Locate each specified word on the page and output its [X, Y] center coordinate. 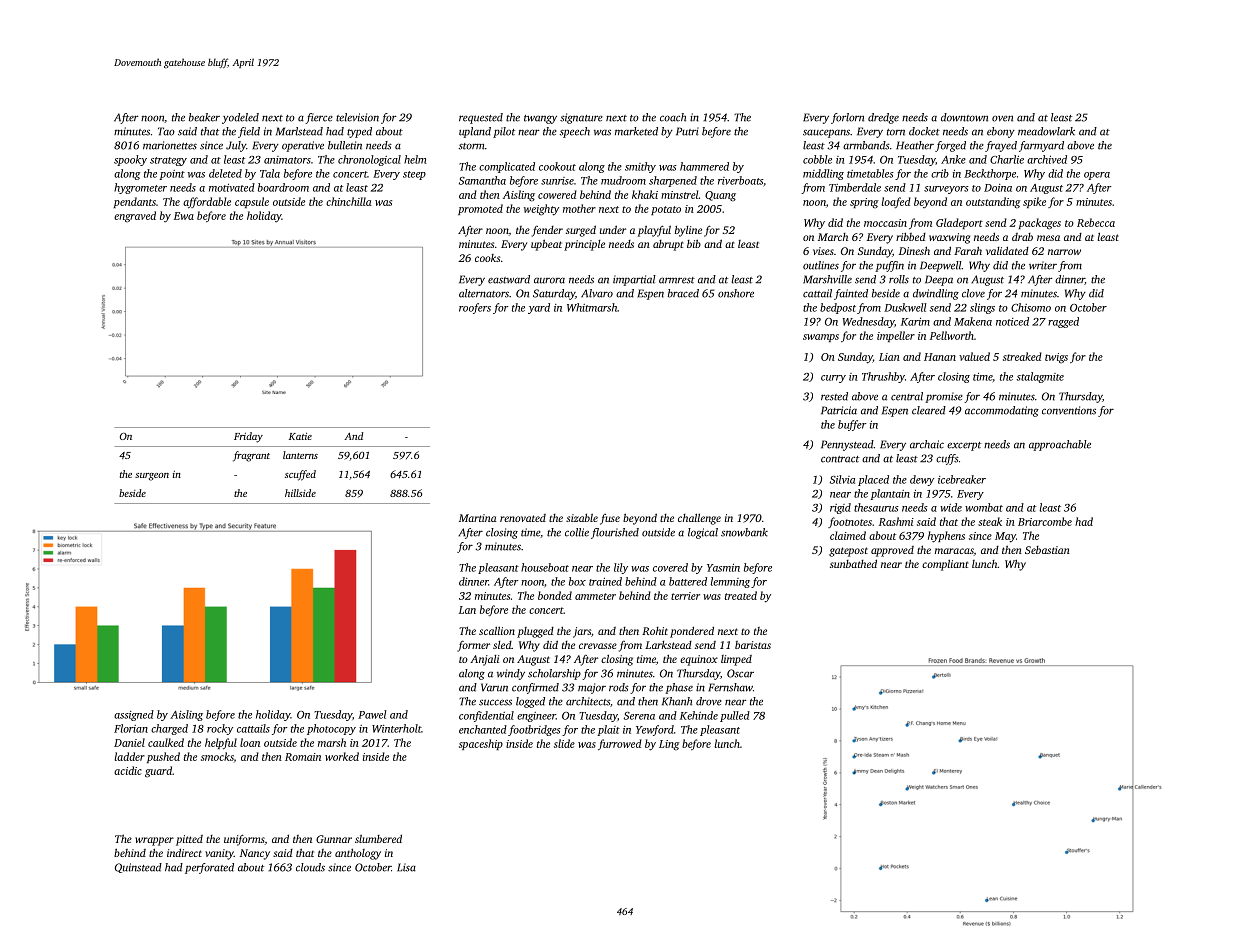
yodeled [240, 118]
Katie [300, 436]
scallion [497, 630]
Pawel [372, 714]
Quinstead [138, 868]
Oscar [740, 673]
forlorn [847, 118]
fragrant [251, 456]
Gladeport [959, 223]
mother [579, 208]
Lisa [406, 867]
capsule [252, 202]
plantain [890, 494]
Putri [687, 131]
